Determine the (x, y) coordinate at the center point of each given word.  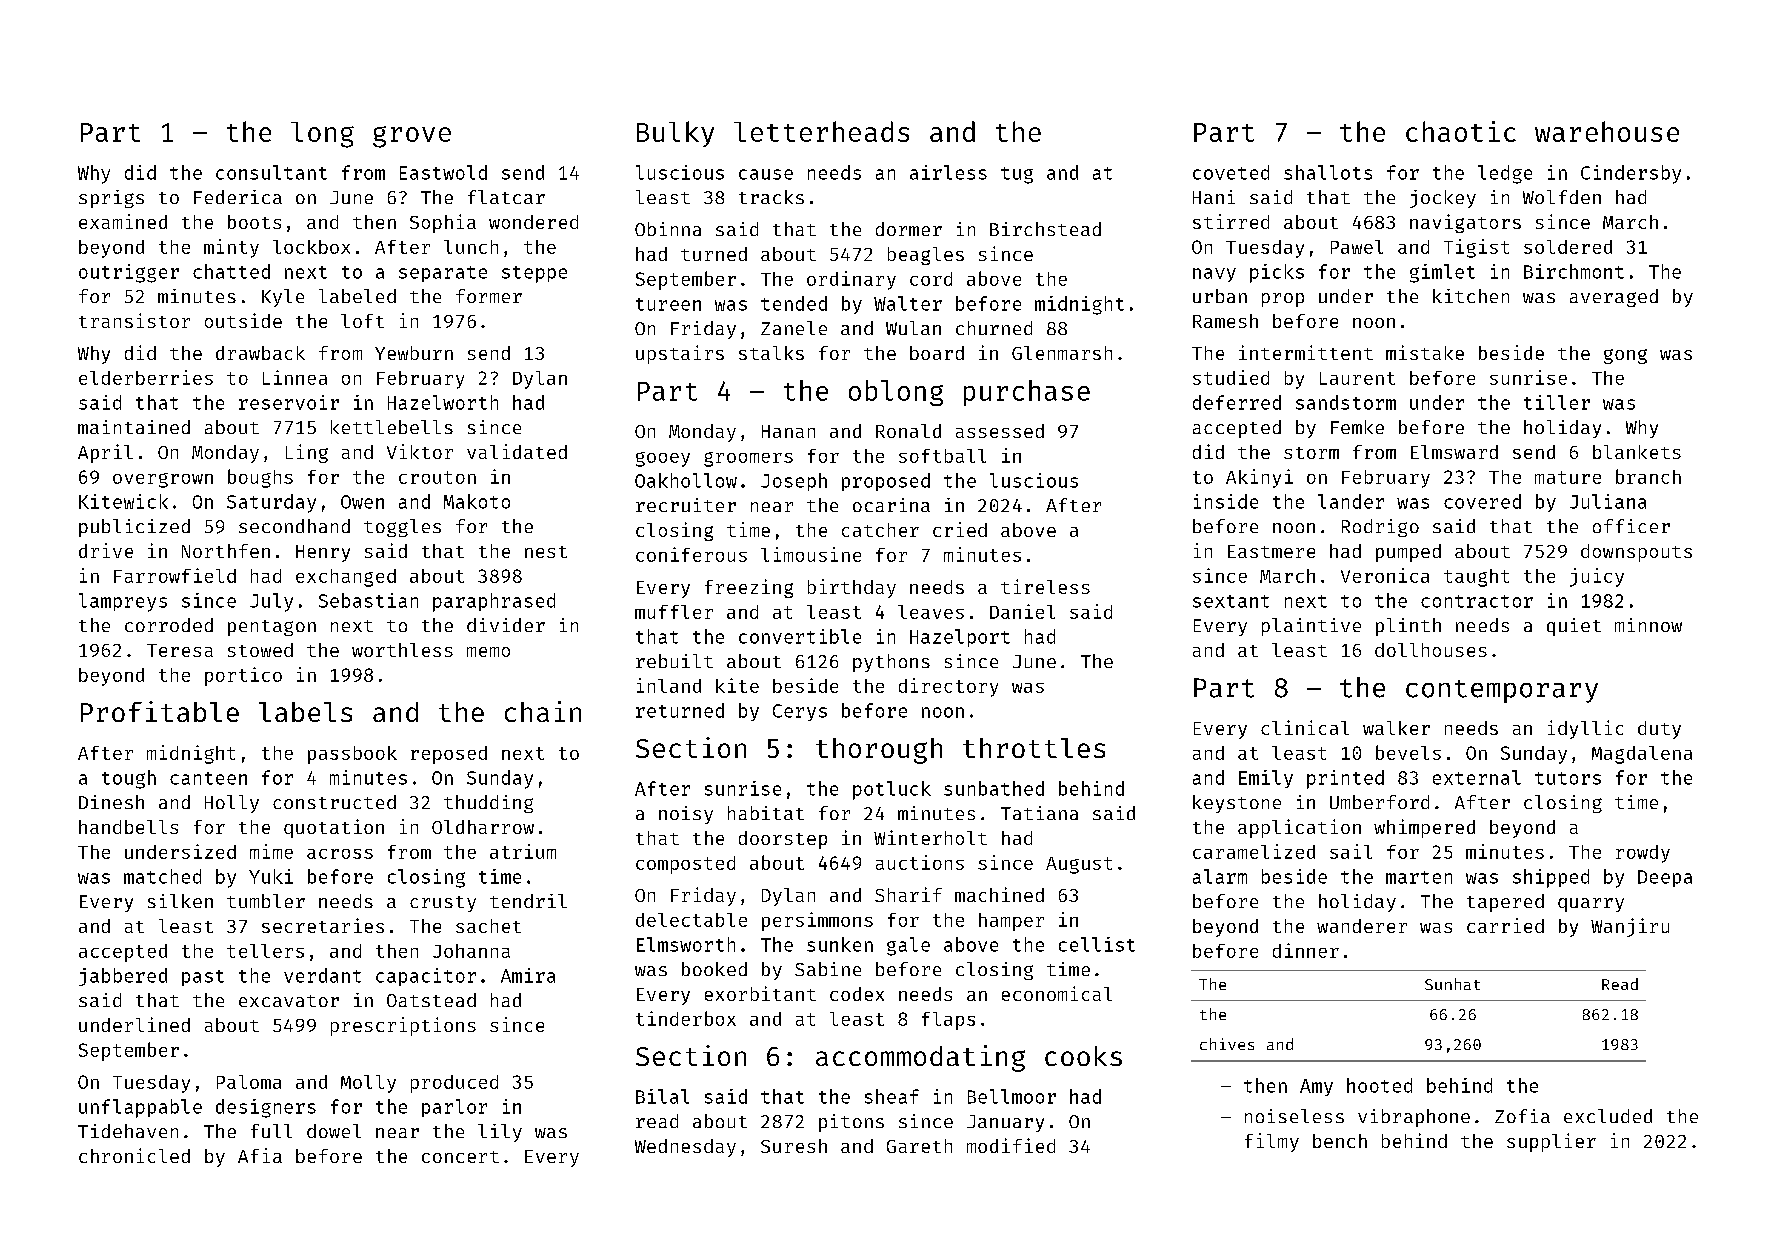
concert (460, 1157)
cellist (1097, 944)
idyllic (1585, 729)
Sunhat (1452, 984)
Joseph (794, 482)
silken (180, 901)
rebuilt (674, 661)
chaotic (1461, 131)
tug (1017, 175)
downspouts (1636, 553)
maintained (134, 427)
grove (412, 137)
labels (305, 712)
